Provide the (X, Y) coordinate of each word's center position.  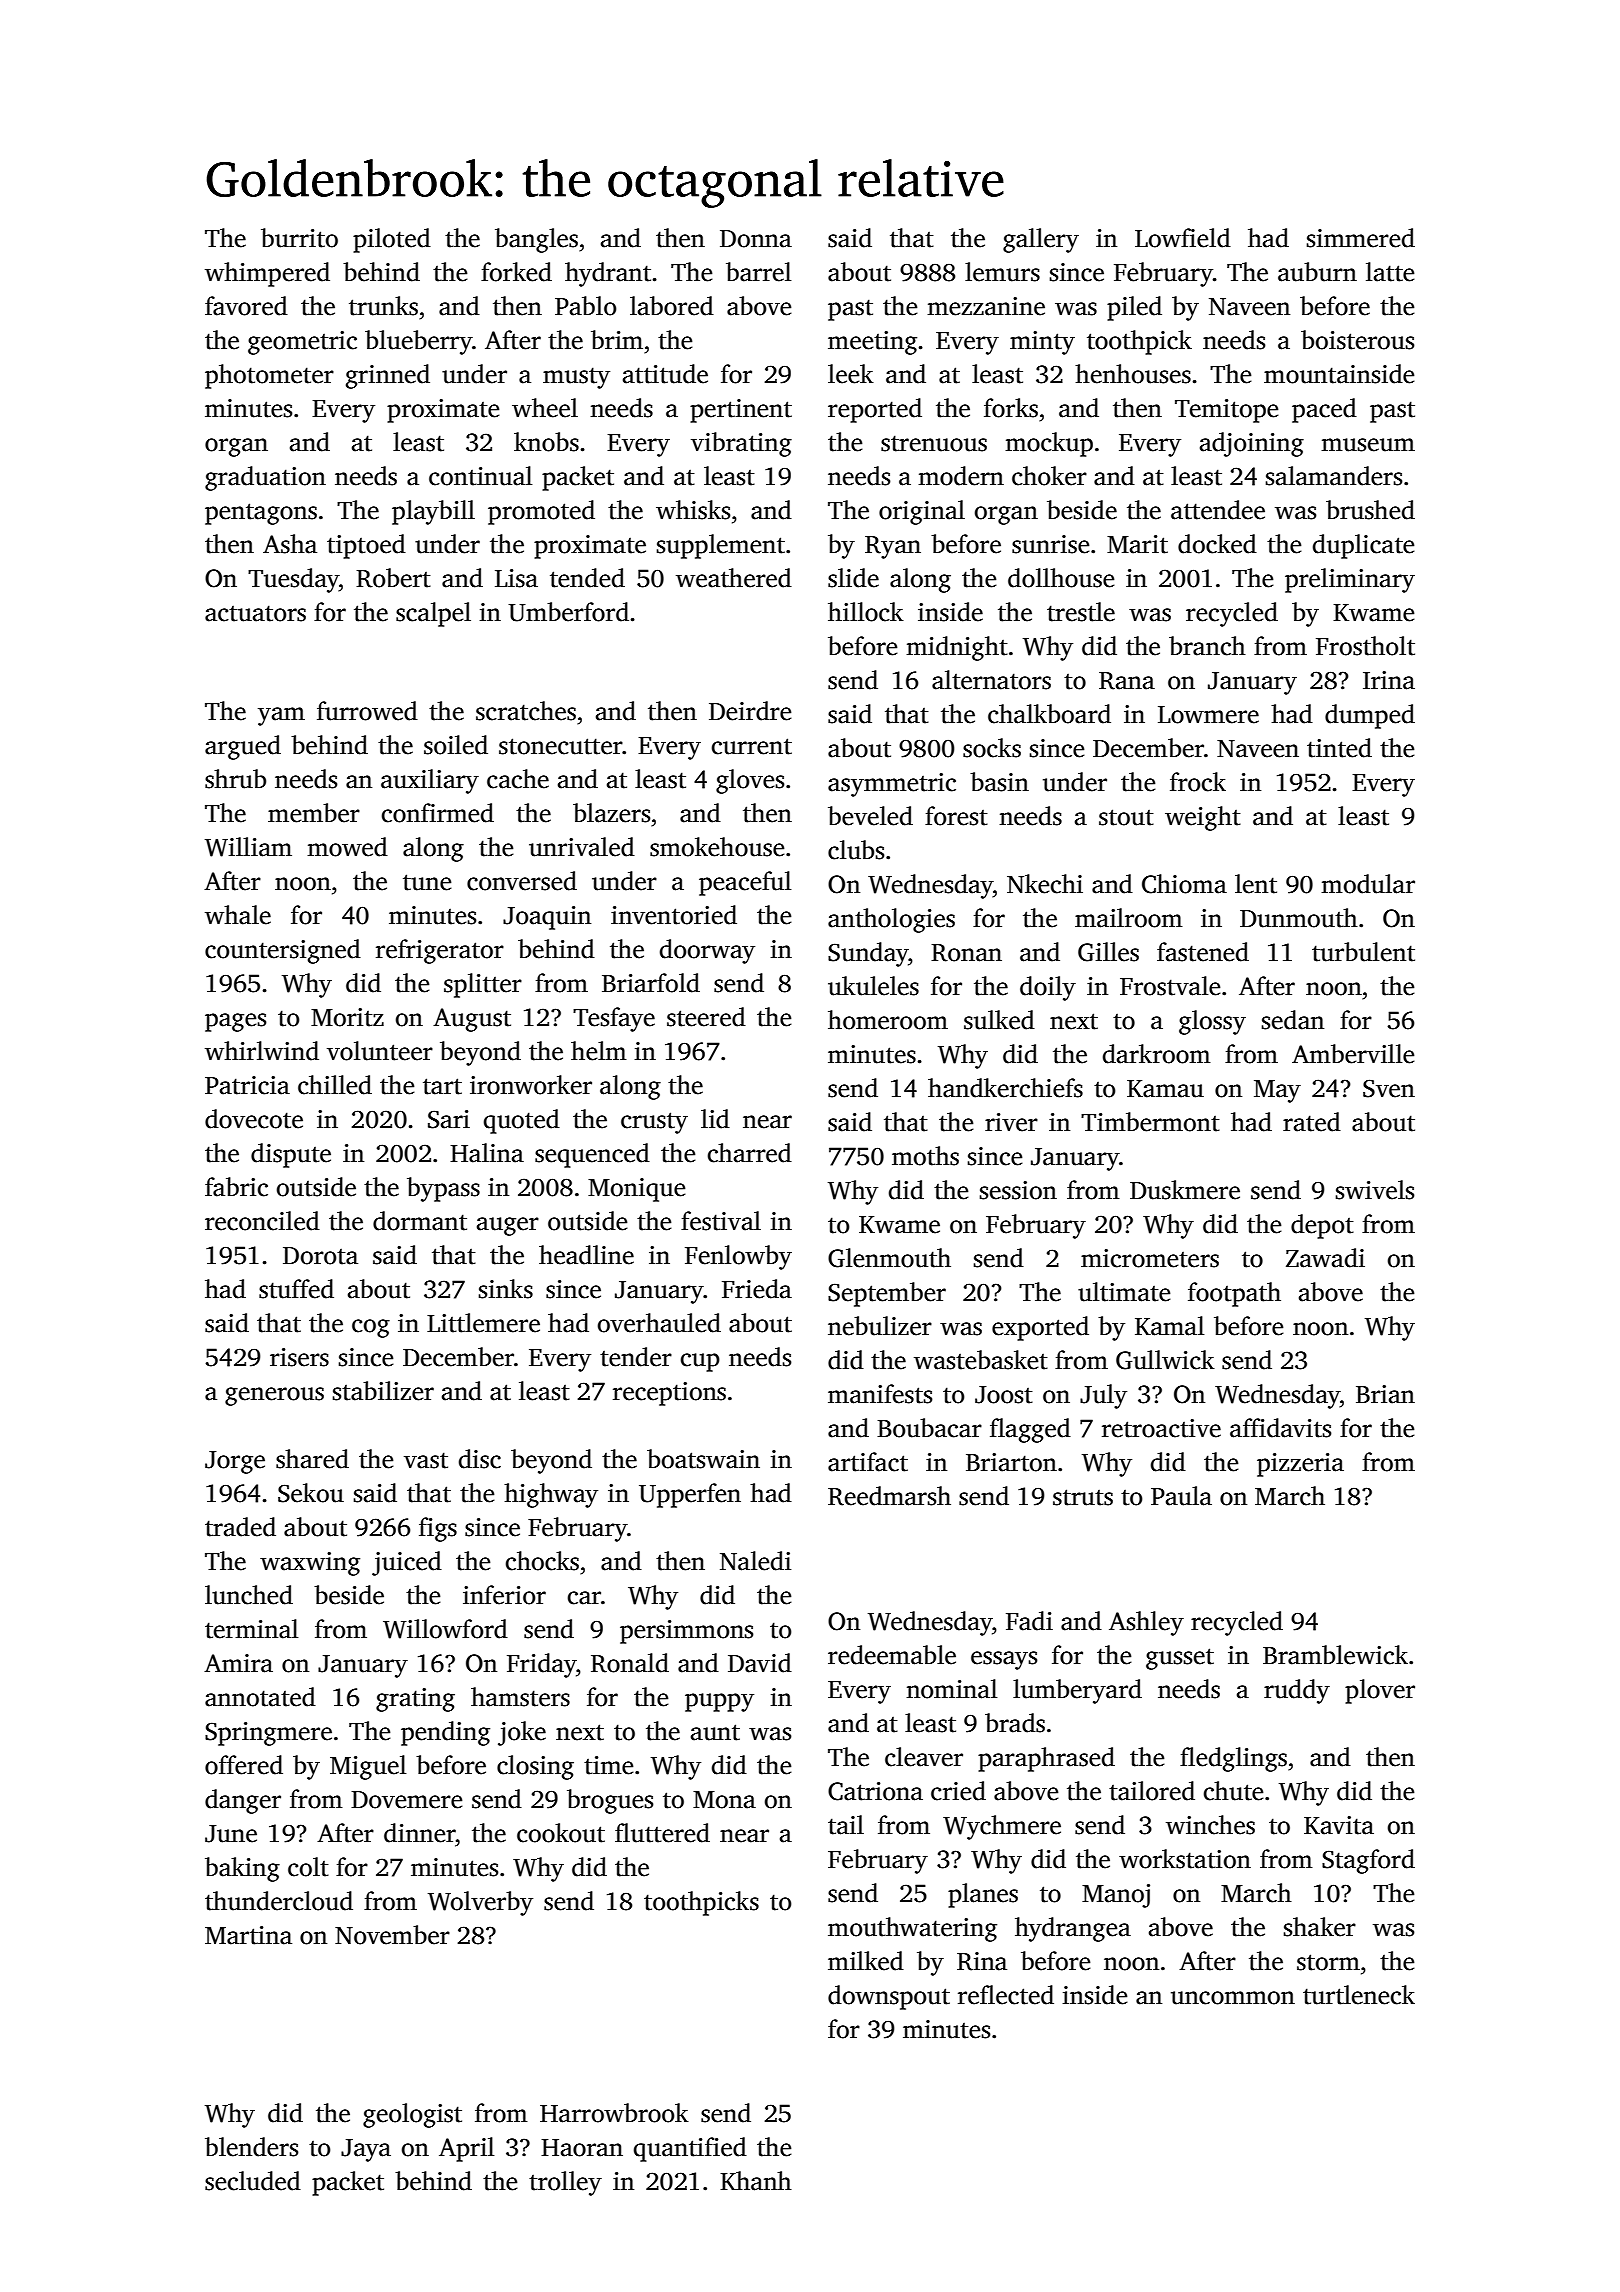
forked (516, 272)
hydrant (608, 274)
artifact (868, 1462)
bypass (443, 1189)
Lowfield (1183, 238)
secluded (253, 2181)
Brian (1385, 1394)
